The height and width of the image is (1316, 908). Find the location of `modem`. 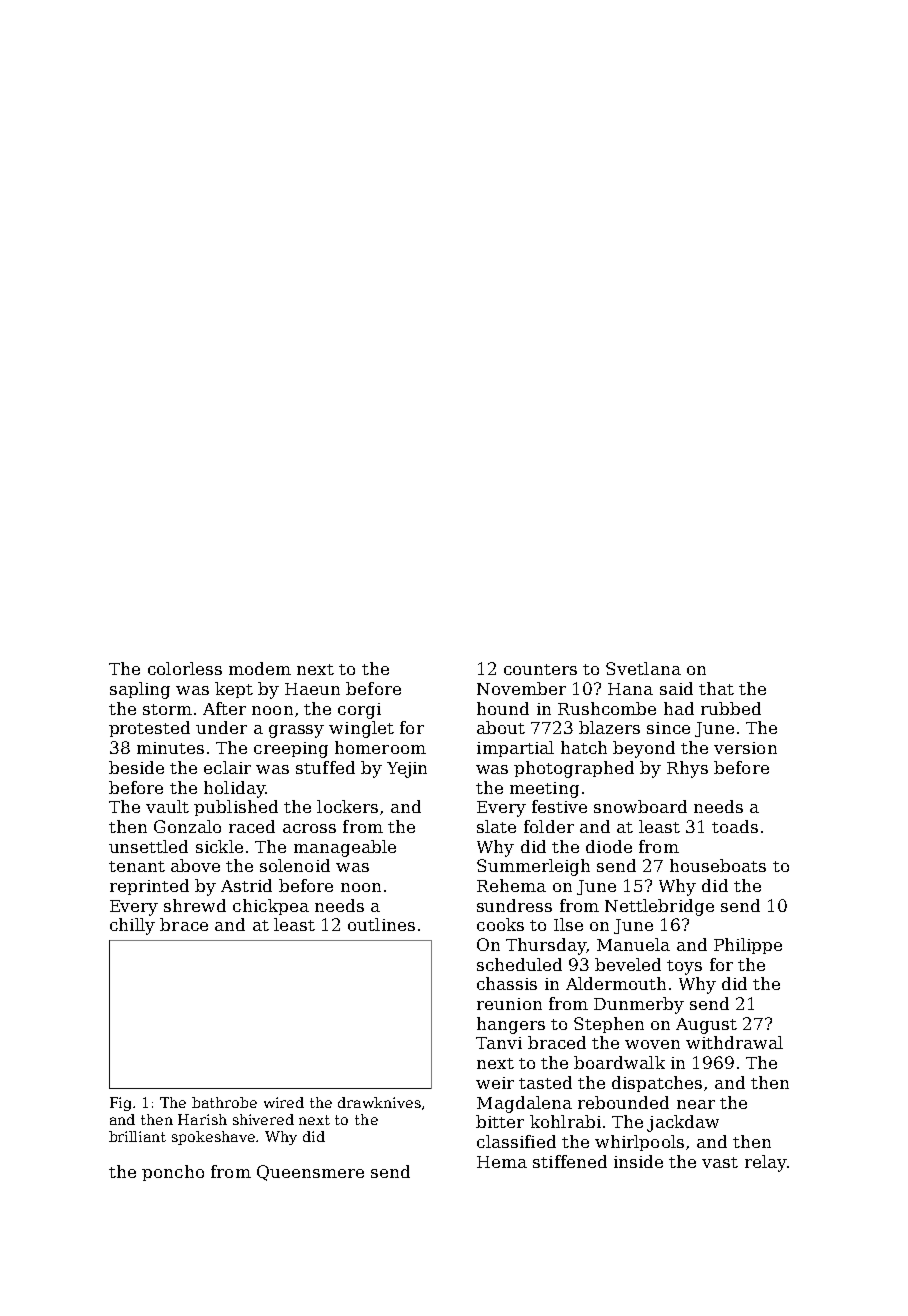

modem is located at coordinates (260, 668).
